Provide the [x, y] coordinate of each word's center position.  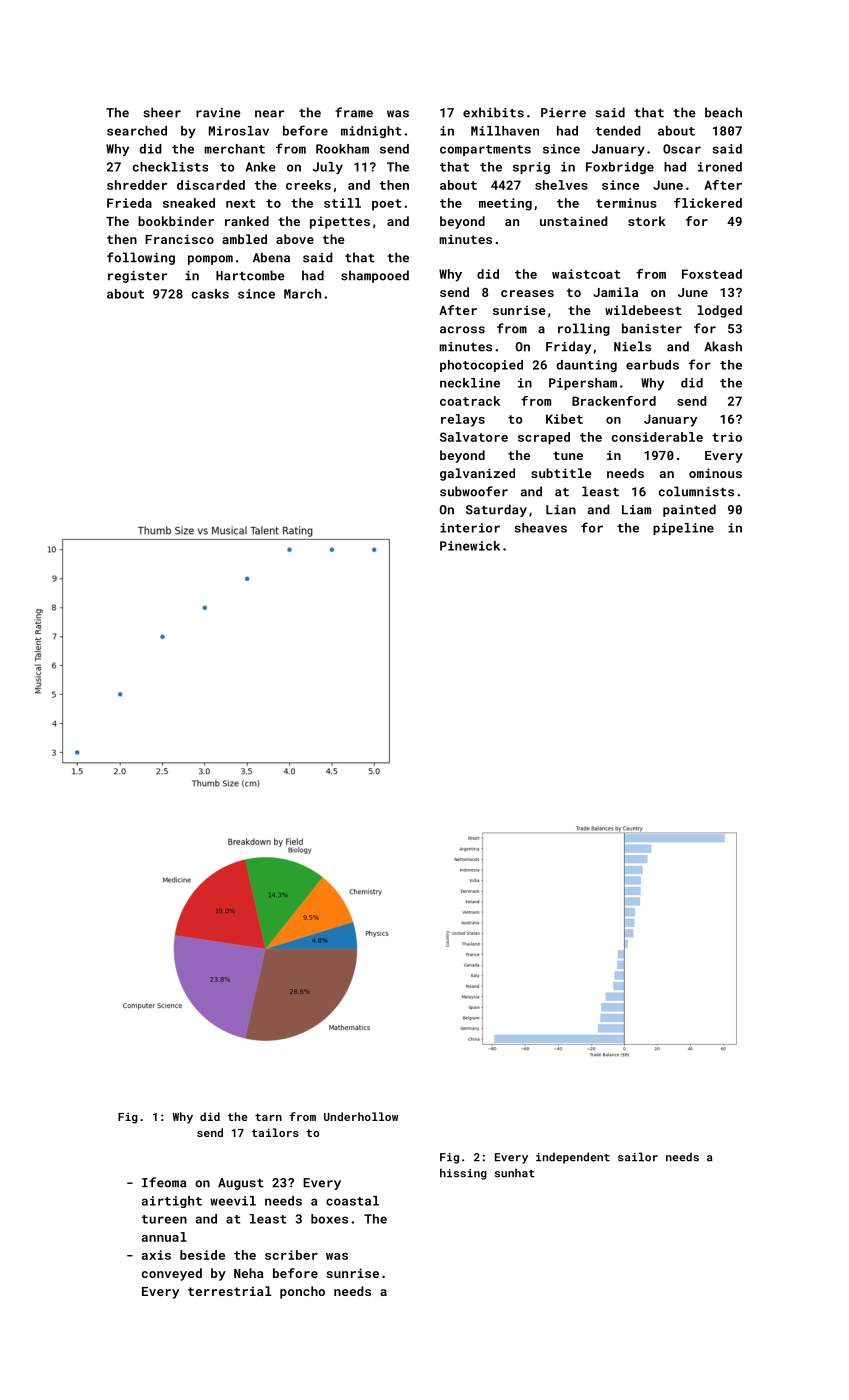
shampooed [375, 276]
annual [164, 1237]
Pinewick [470, 546]
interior [470, 528]
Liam [636, 510]
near [269, 114]
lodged [720, 311]
